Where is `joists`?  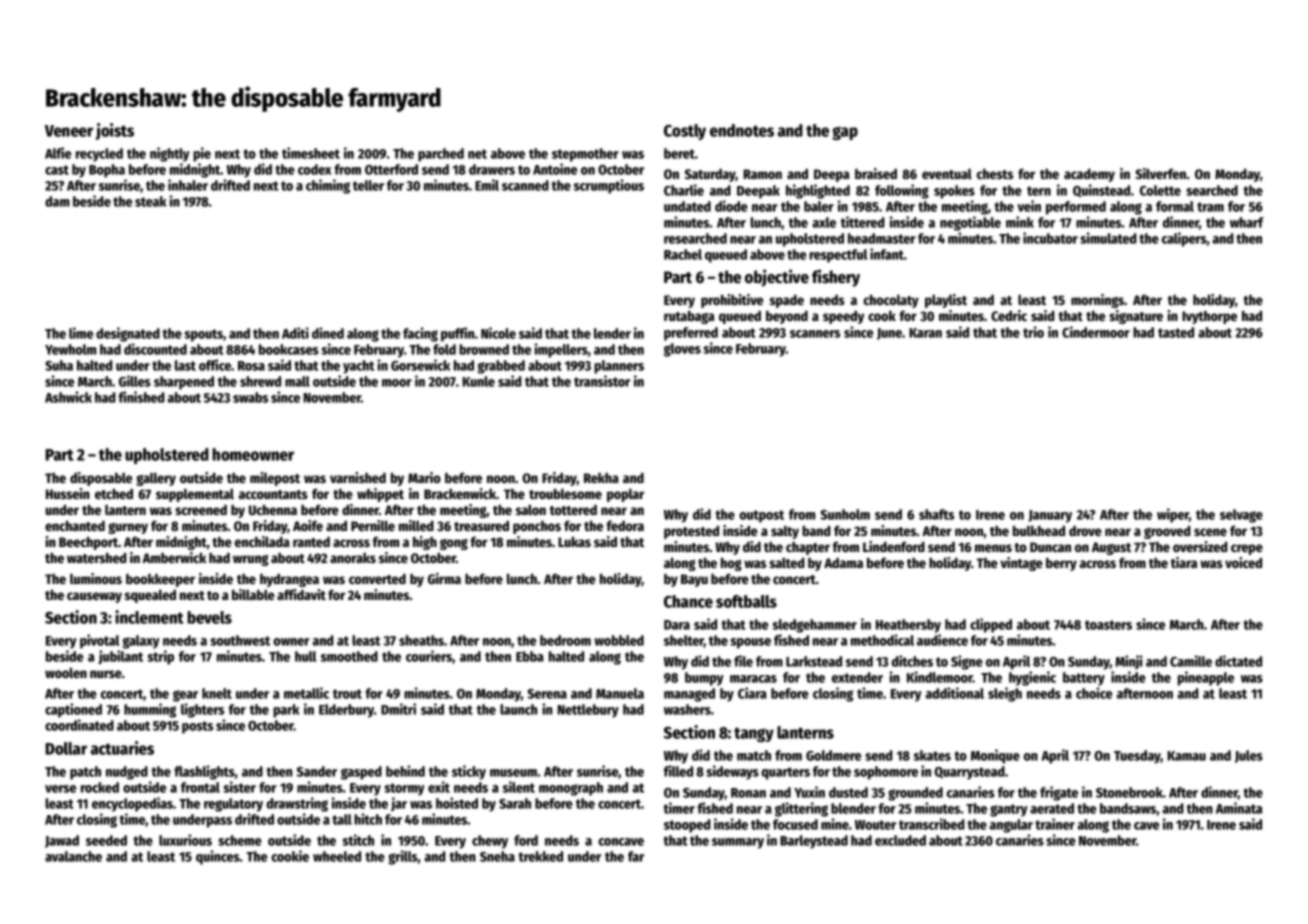
joists is located at coordinates (114, 131).
